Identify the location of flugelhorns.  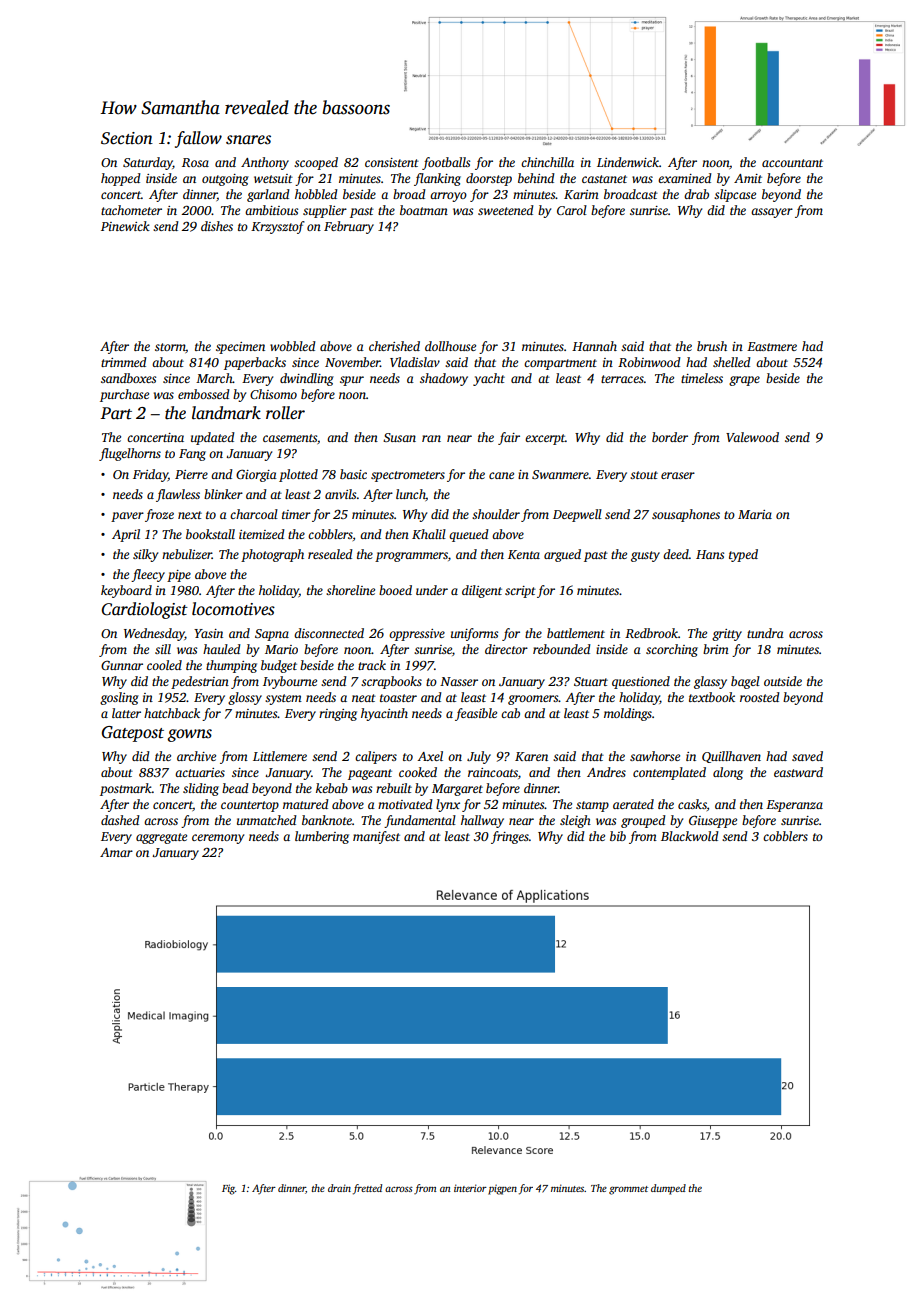
(130, 454).
